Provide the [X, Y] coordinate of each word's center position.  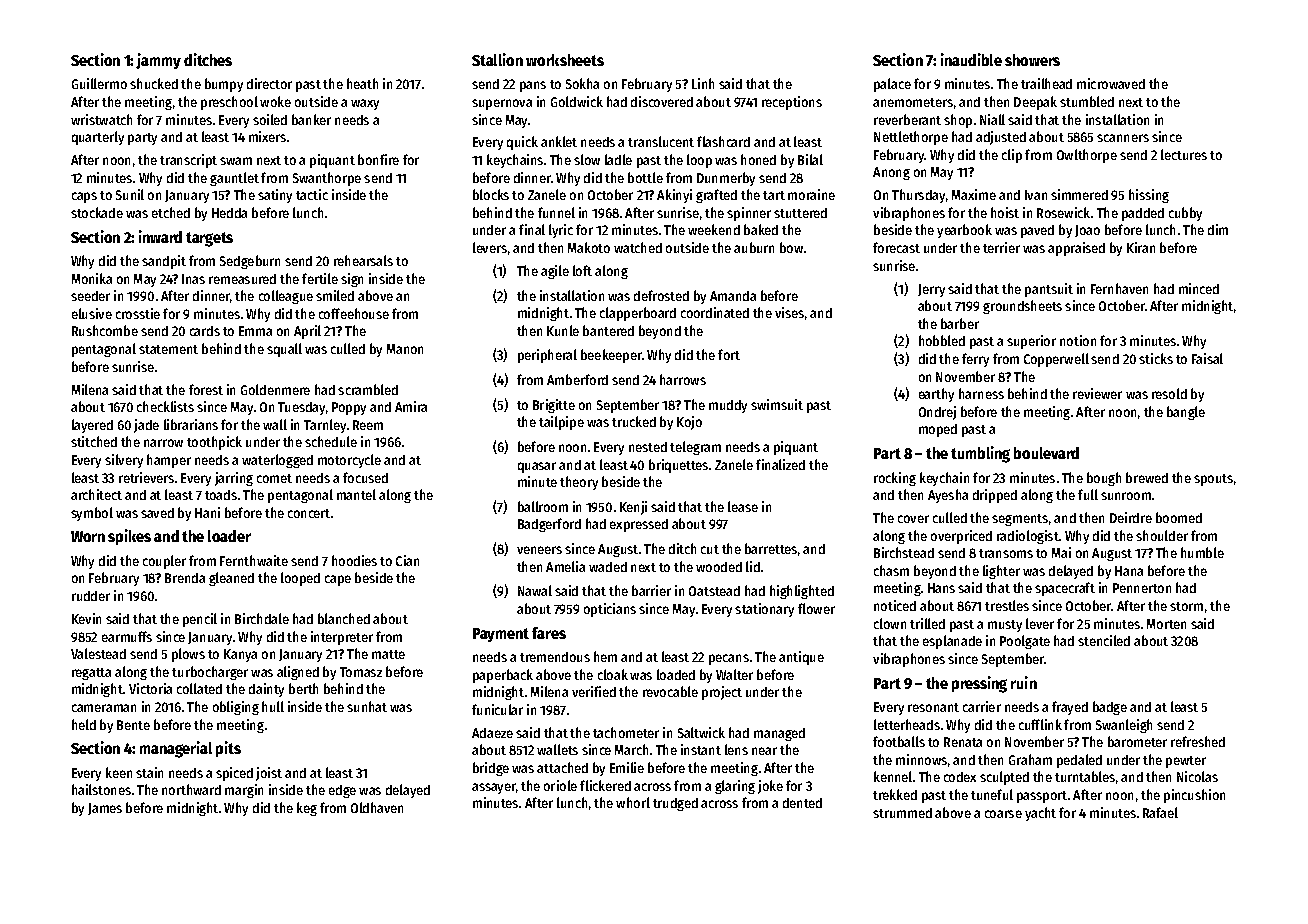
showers [1032, 60]
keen [119, 772]
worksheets [565, 60]
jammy [158, 61]
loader [229, 536]
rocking [895, 479]
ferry [975, 360]
